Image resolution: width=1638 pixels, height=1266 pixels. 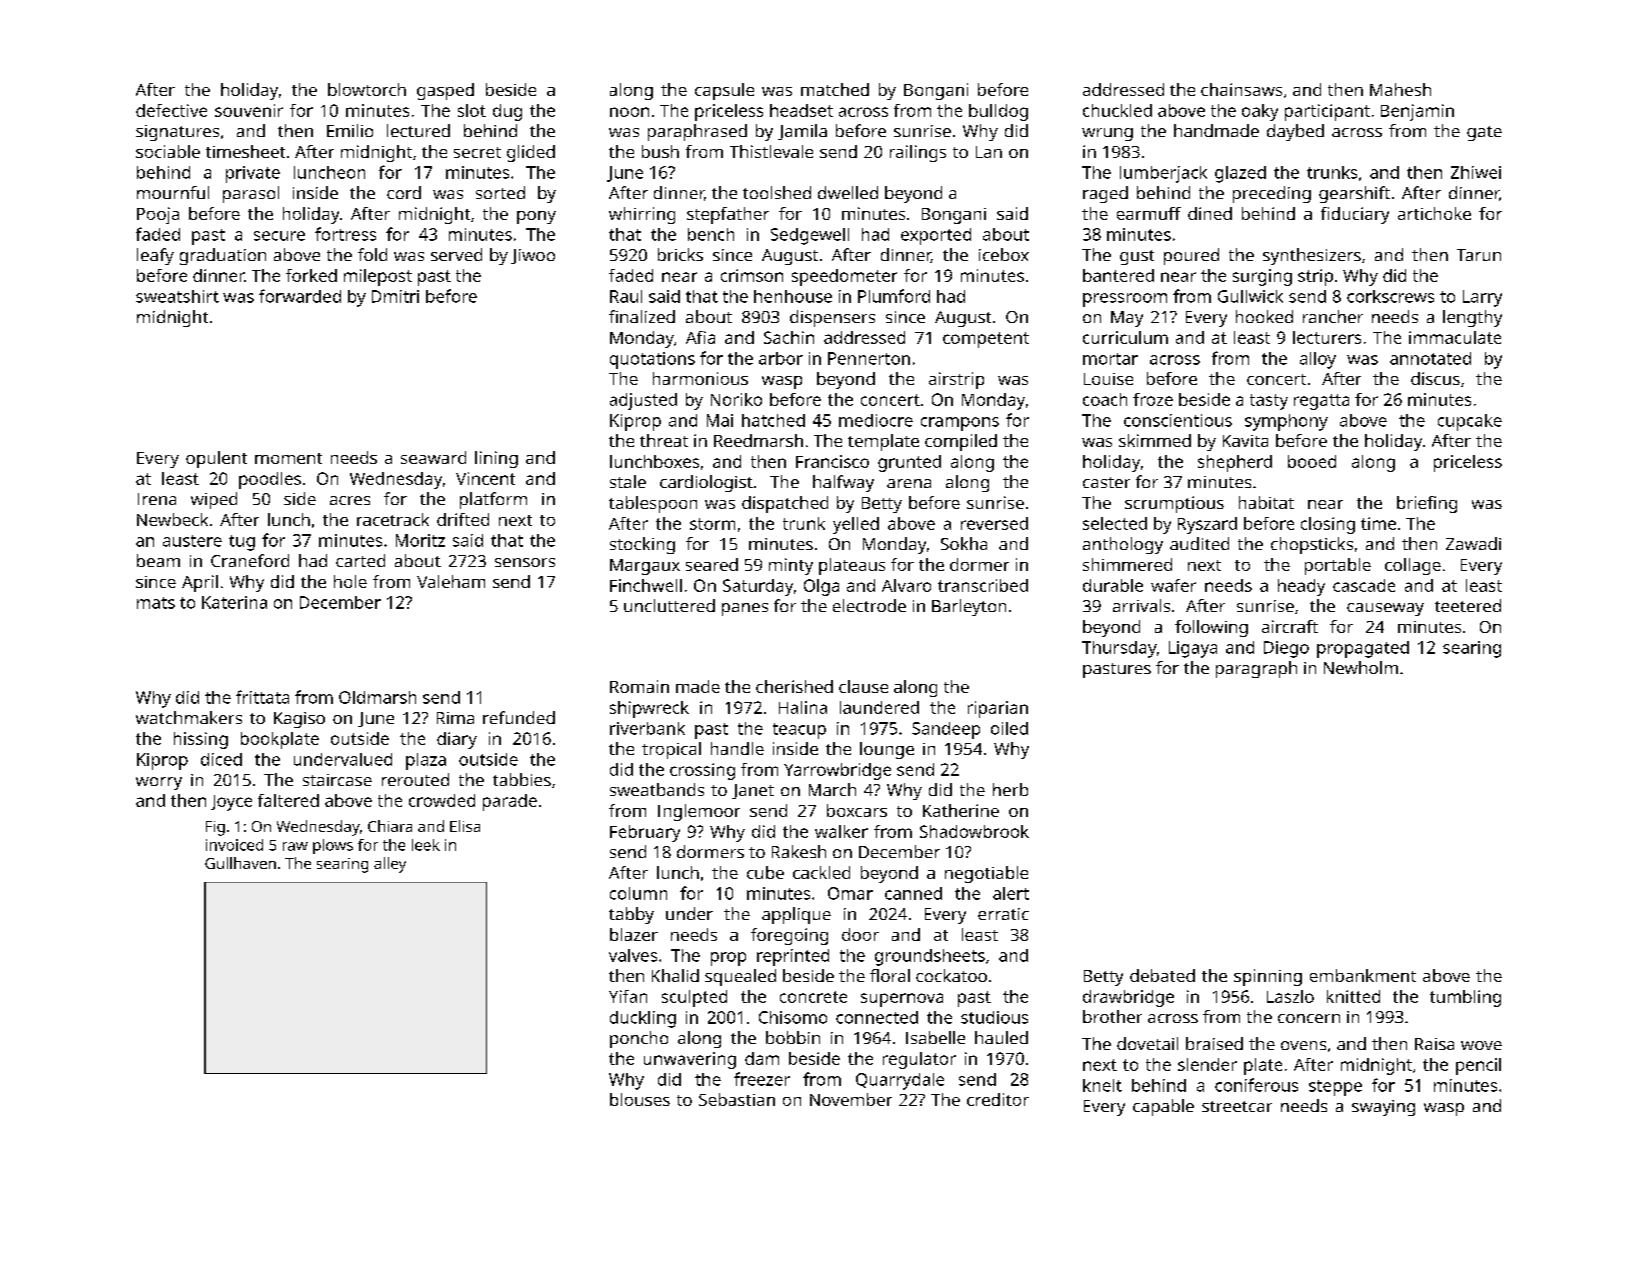 What do you see at coordinates (445, 91) in the screenshot?
I see `gasped` at bounding box center [445, 91].
